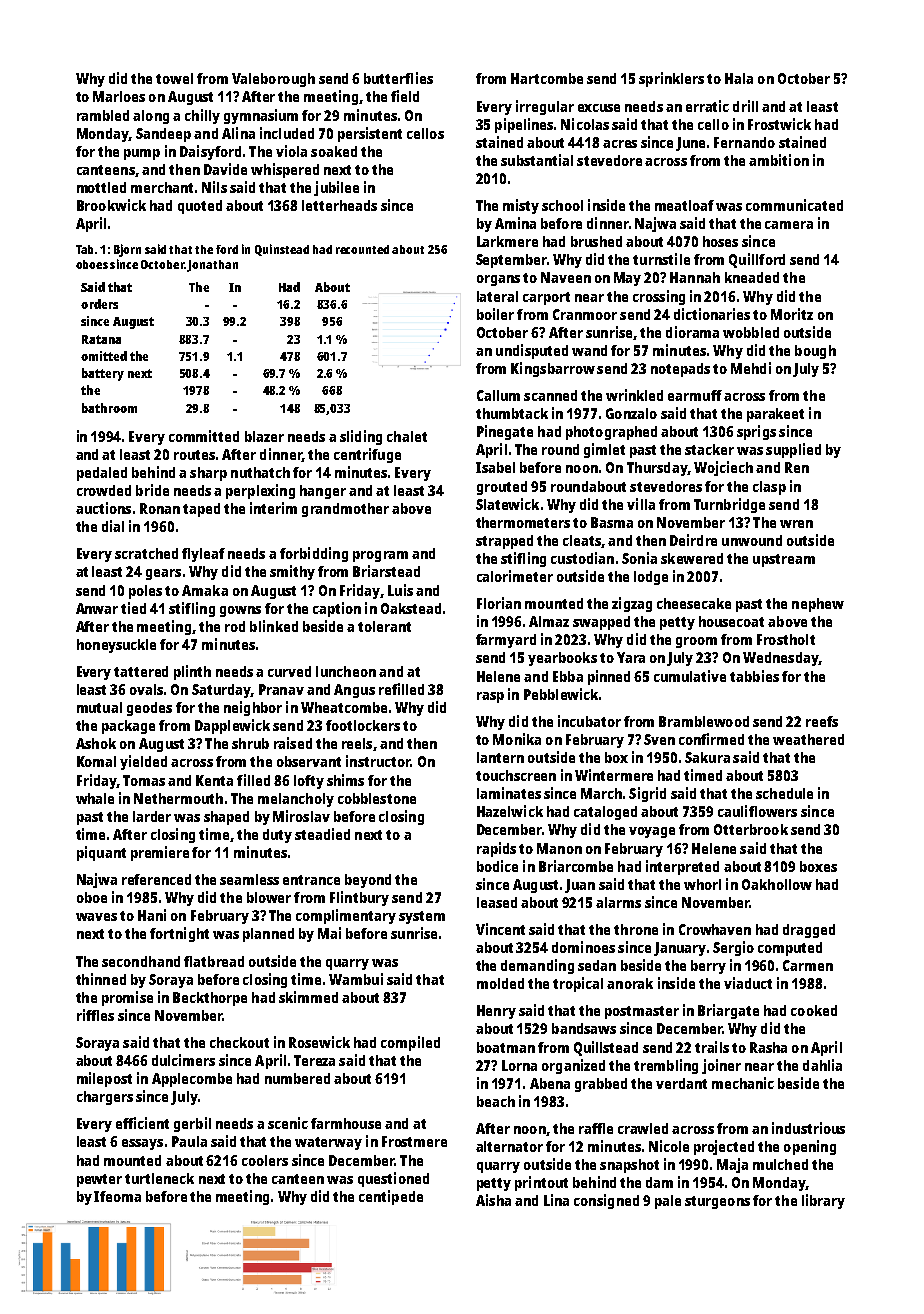  I want to click on lodge, so click(651, 578).
